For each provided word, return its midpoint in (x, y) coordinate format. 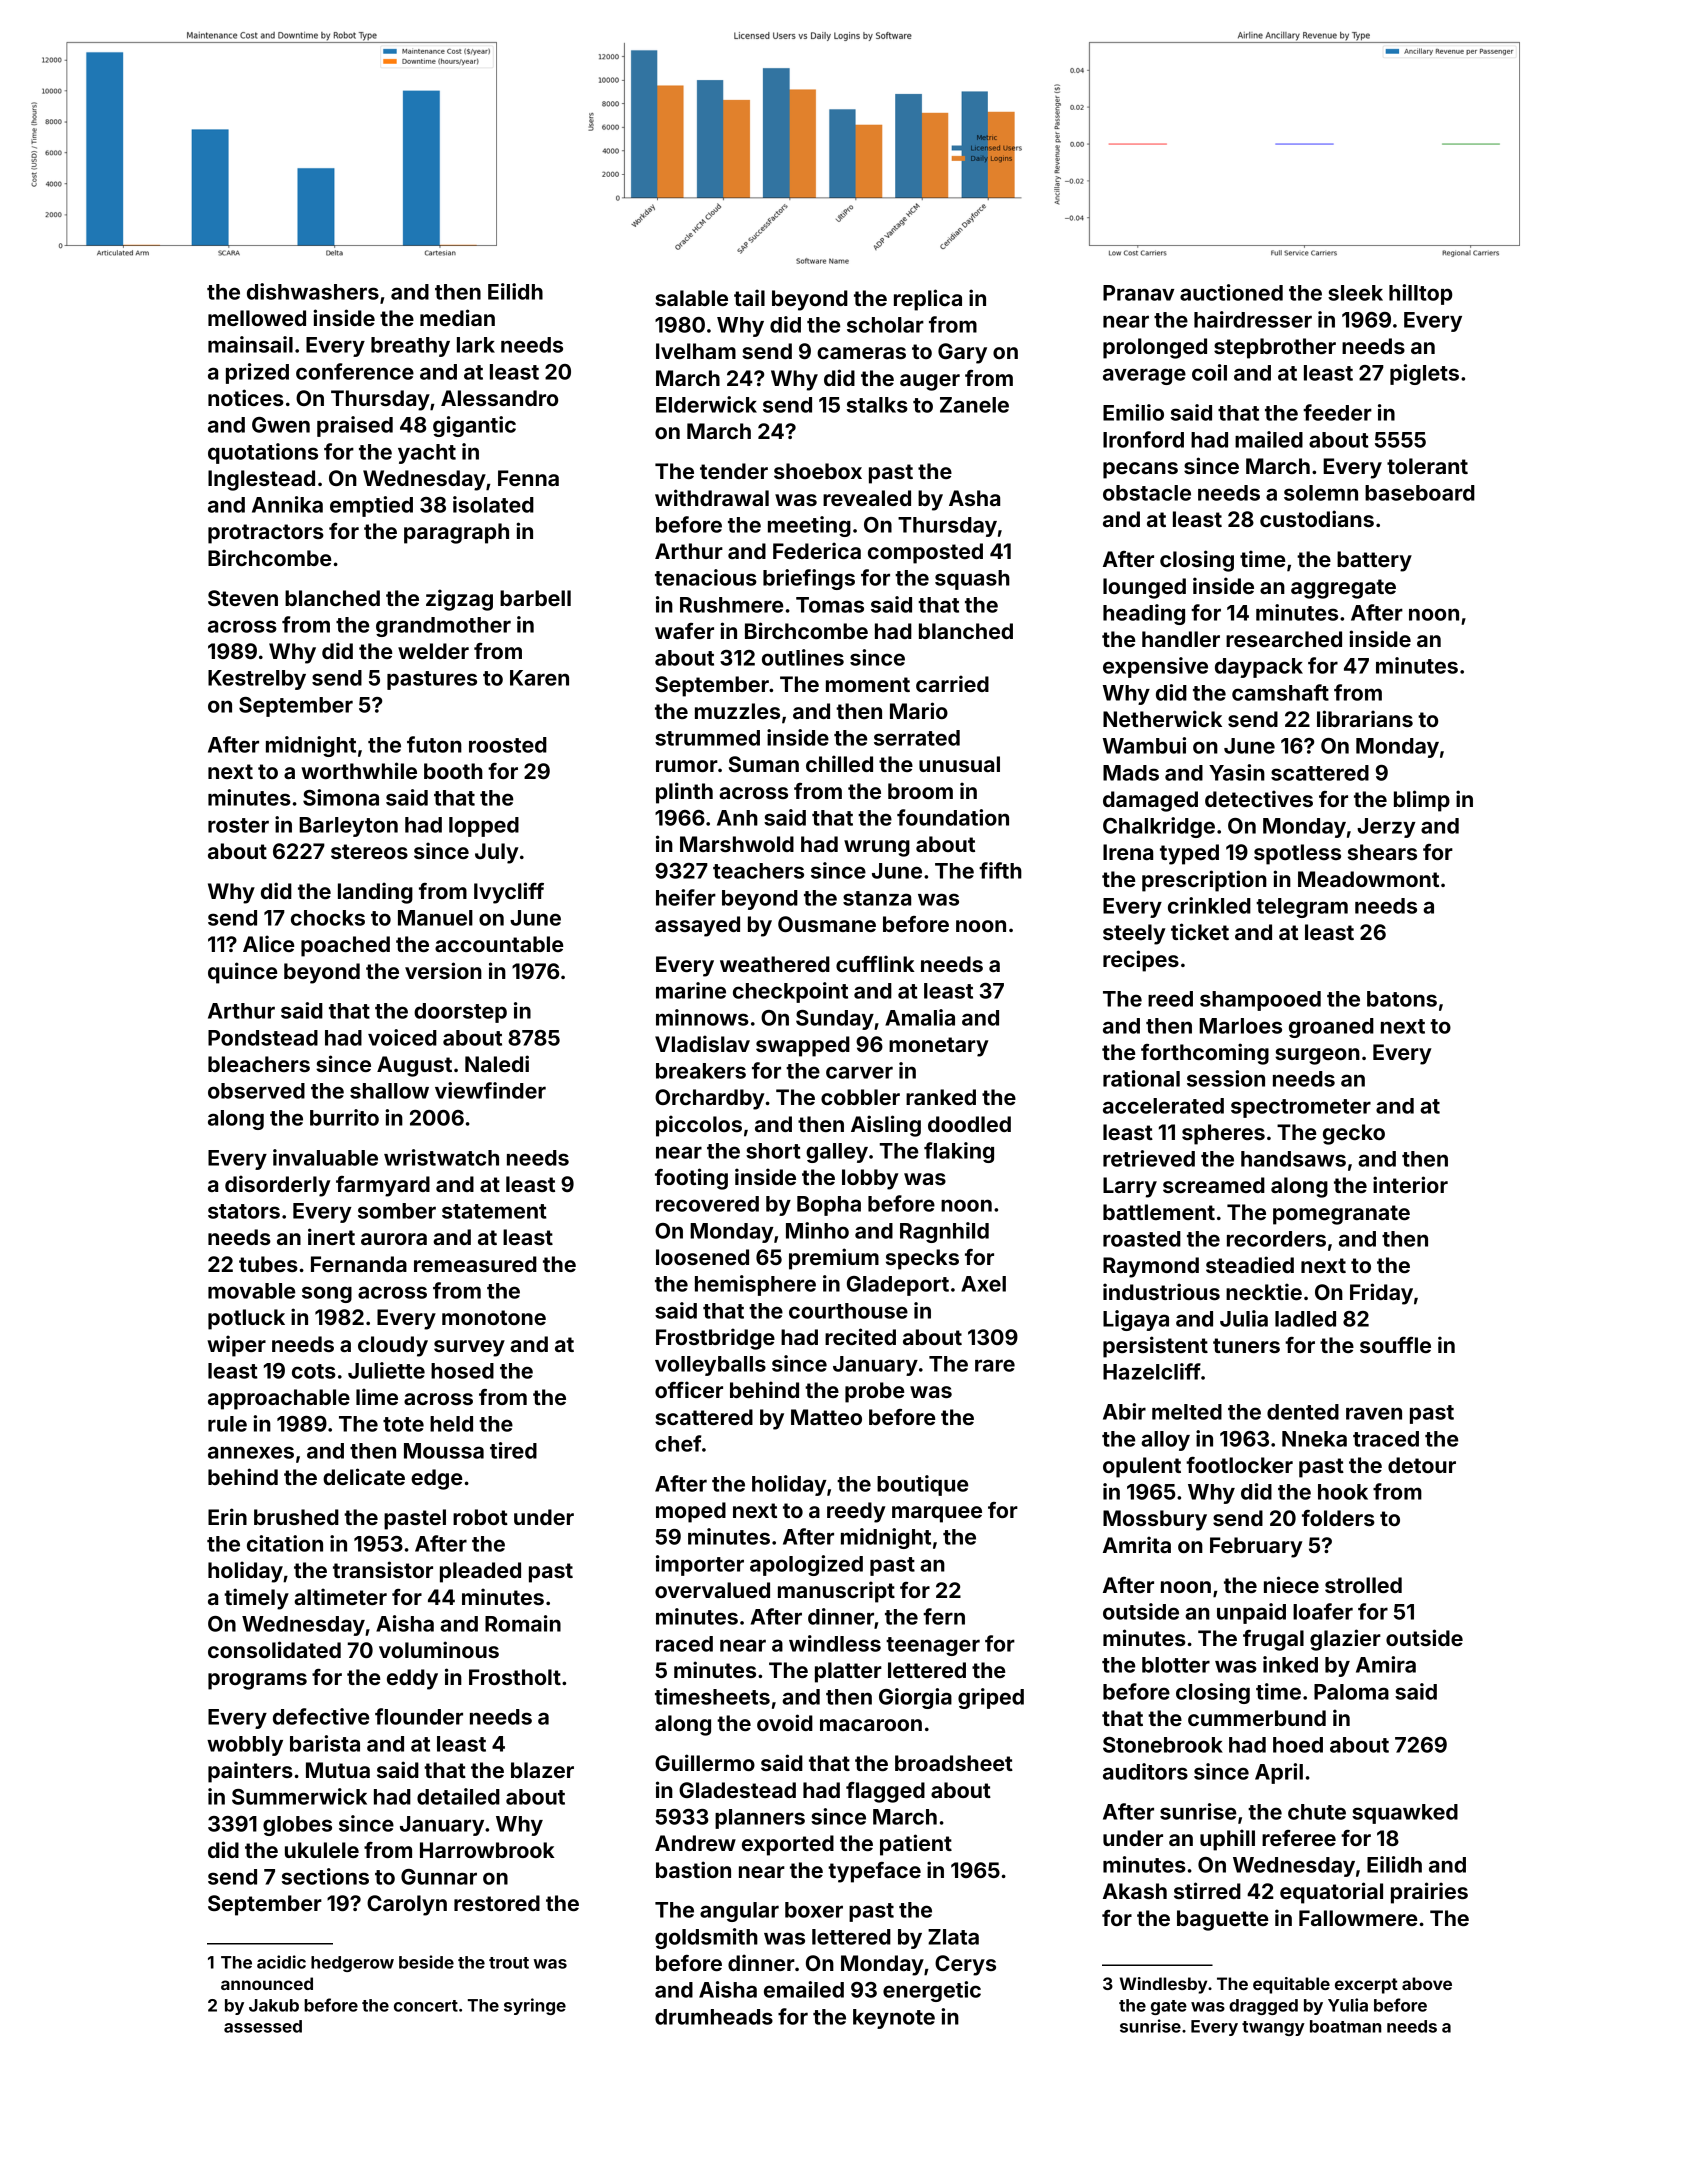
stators (244, 1211)
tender (734, 471)
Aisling (886, 1126)
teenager (933, 1646)
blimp (1422, 801)
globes (297, 1826)
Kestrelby (257, 680)
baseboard (1420, 493)
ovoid (785, 1722)
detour (1422, 1465)
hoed (1298, 1745)
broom (920, 791)
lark (476, 345)
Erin (227, 1516)
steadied (1250, 1264)
